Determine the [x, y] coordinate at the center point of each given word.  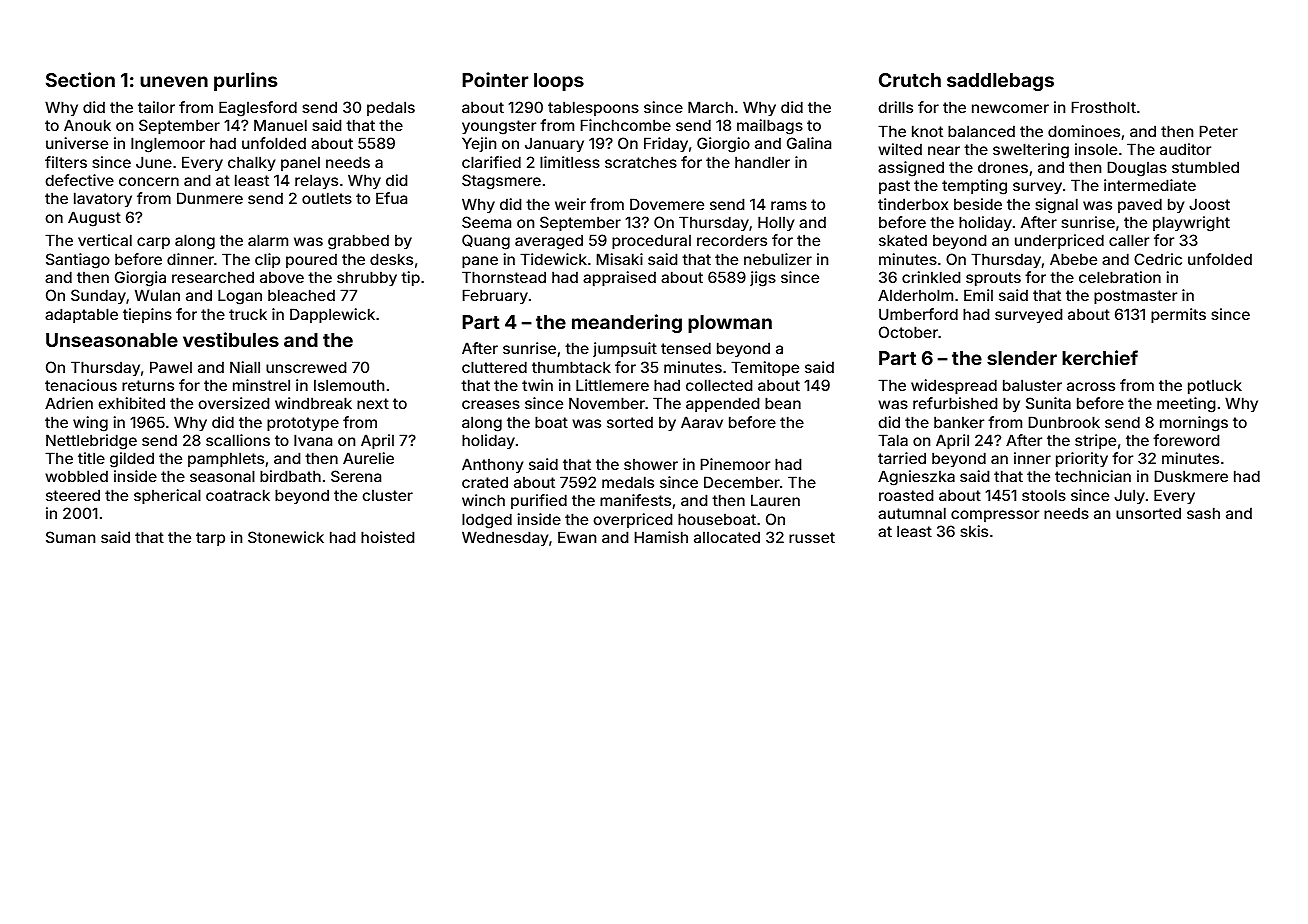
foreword [1186, 440]
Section [80, 79]
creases [491, 404]
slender [1022, 358]
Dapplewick [332, 315]
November [607, 403]
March [710, 107]
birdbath [290, 476]
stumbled [1205, 167]
